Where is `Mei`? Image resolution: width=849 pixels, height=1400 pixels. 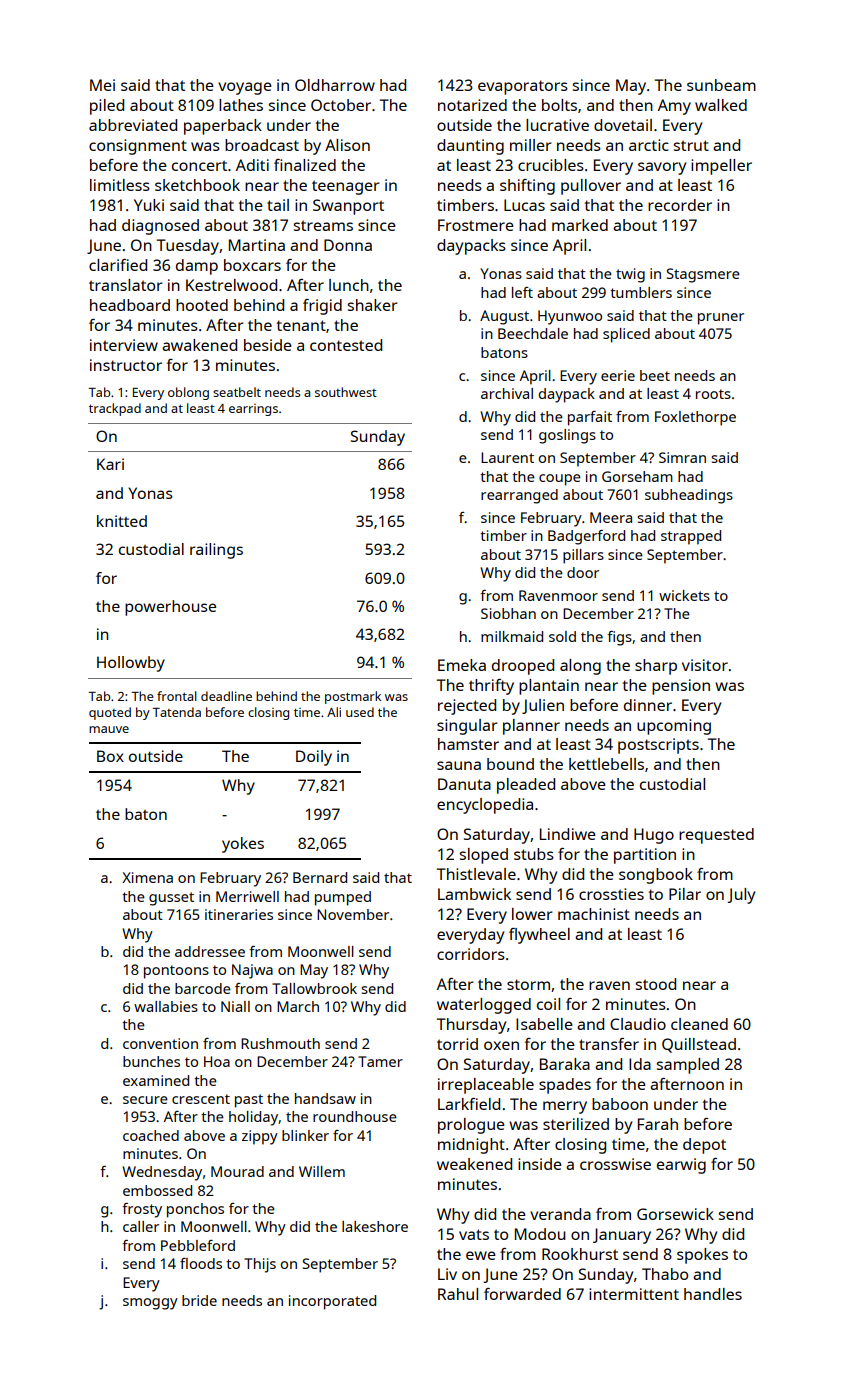 Mei is located at coordinates (102, 85).
